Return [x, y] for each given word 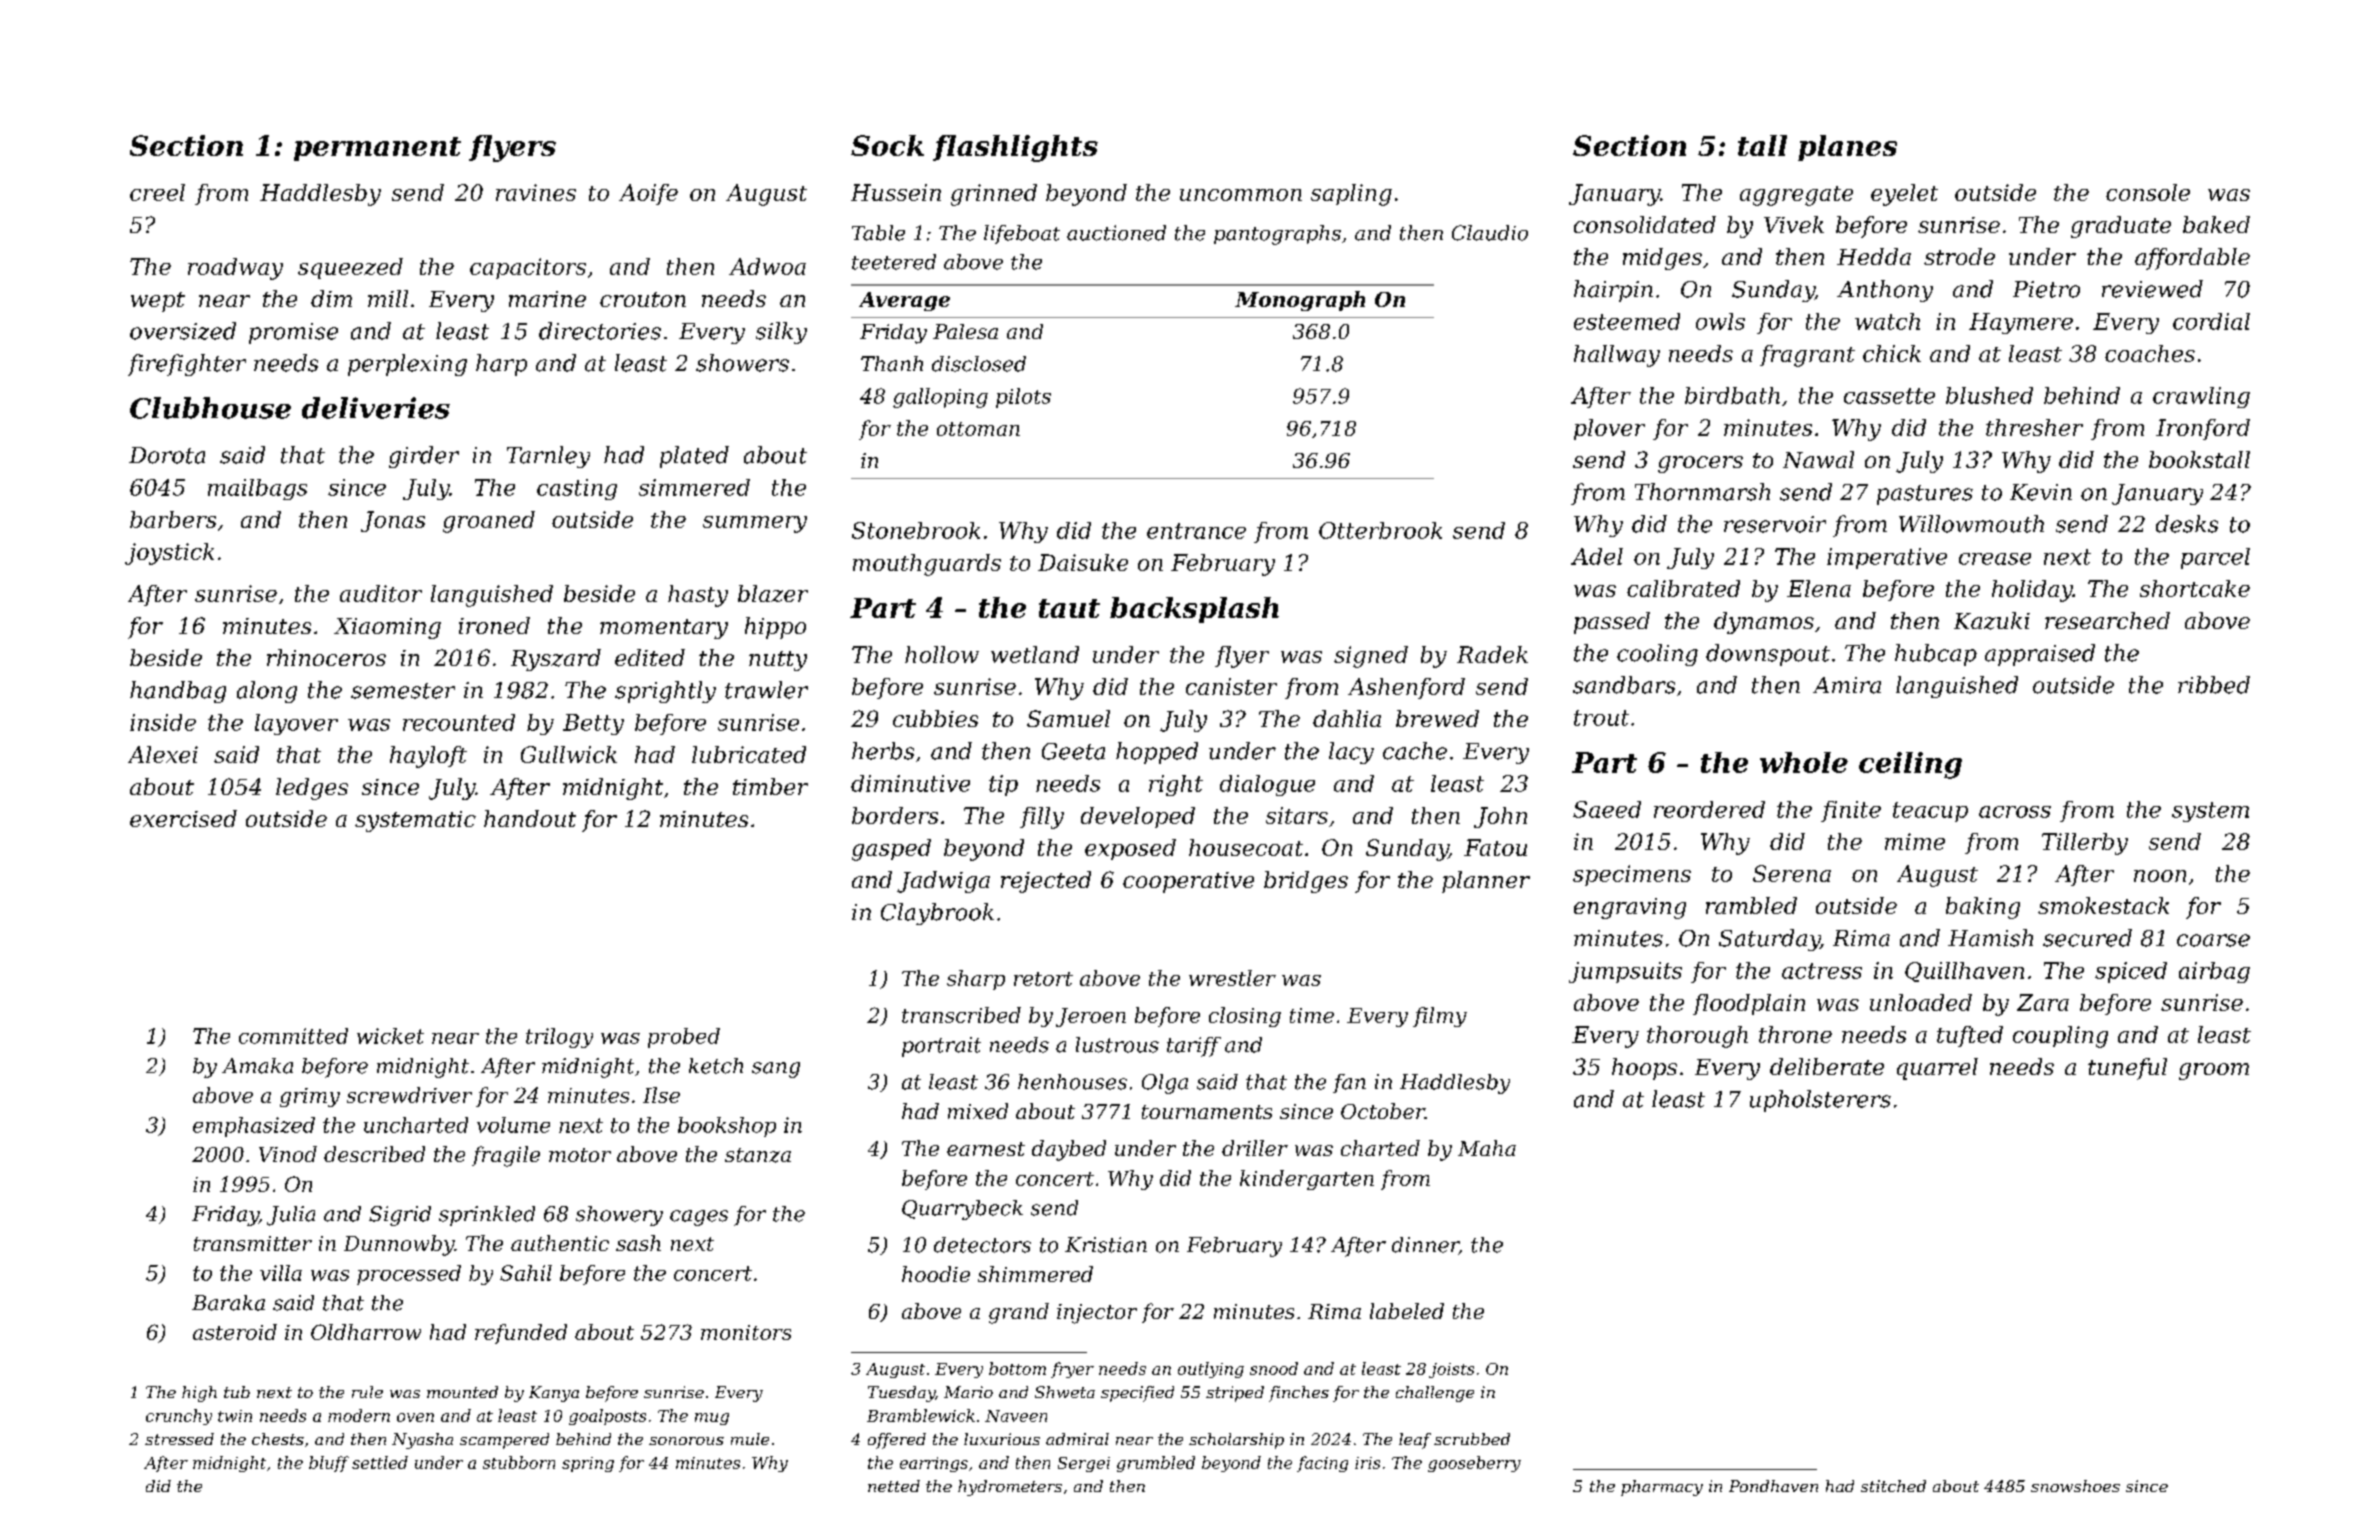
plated [694, 457]
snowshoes [2075, 1486]
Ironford [2203, 429]
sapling [1351, 195]
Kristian [1106, 1245]
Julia [291, 1216]
